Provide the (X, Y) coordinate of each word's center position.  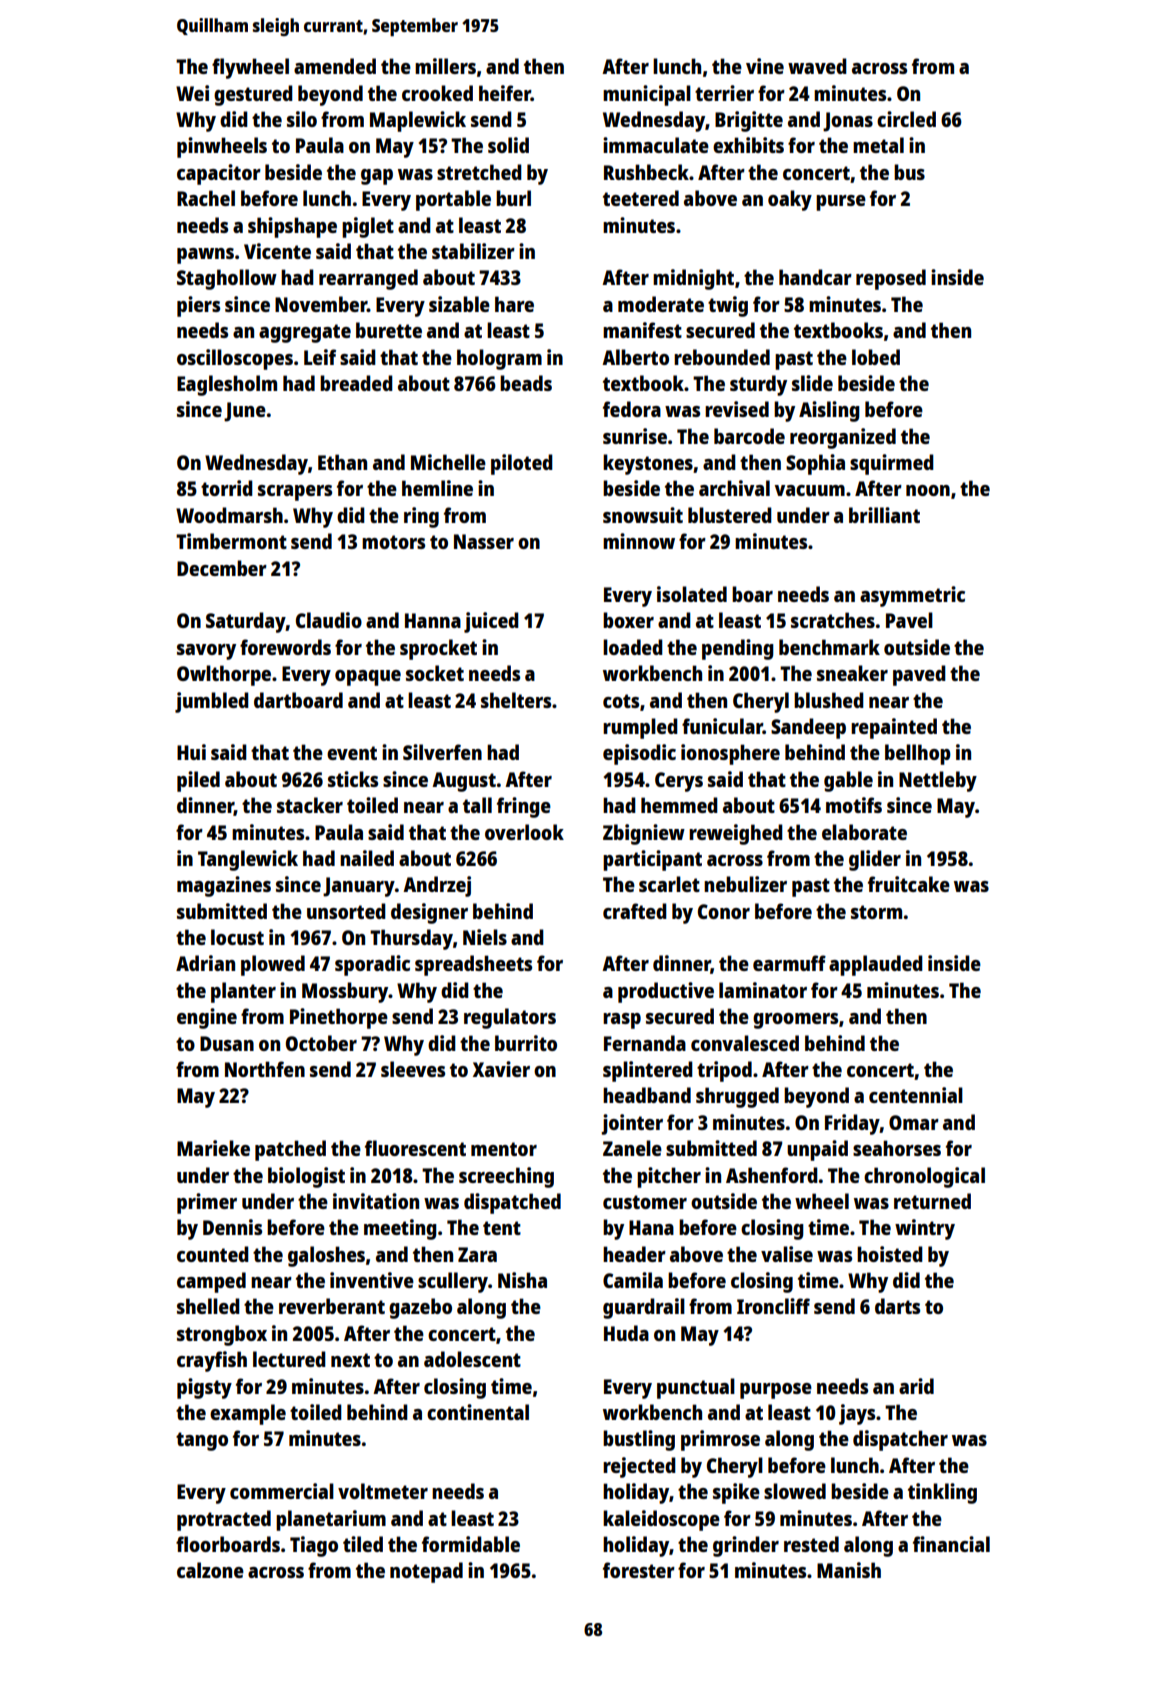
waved (817, 66)
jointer (632, 1124)
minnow (639, 541)
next (350, 1360)
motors (393, 542)
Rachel (206, 198)
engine (207, 1018)
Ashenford (772, 1175)
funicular (722, 726)
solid (508, 145)
